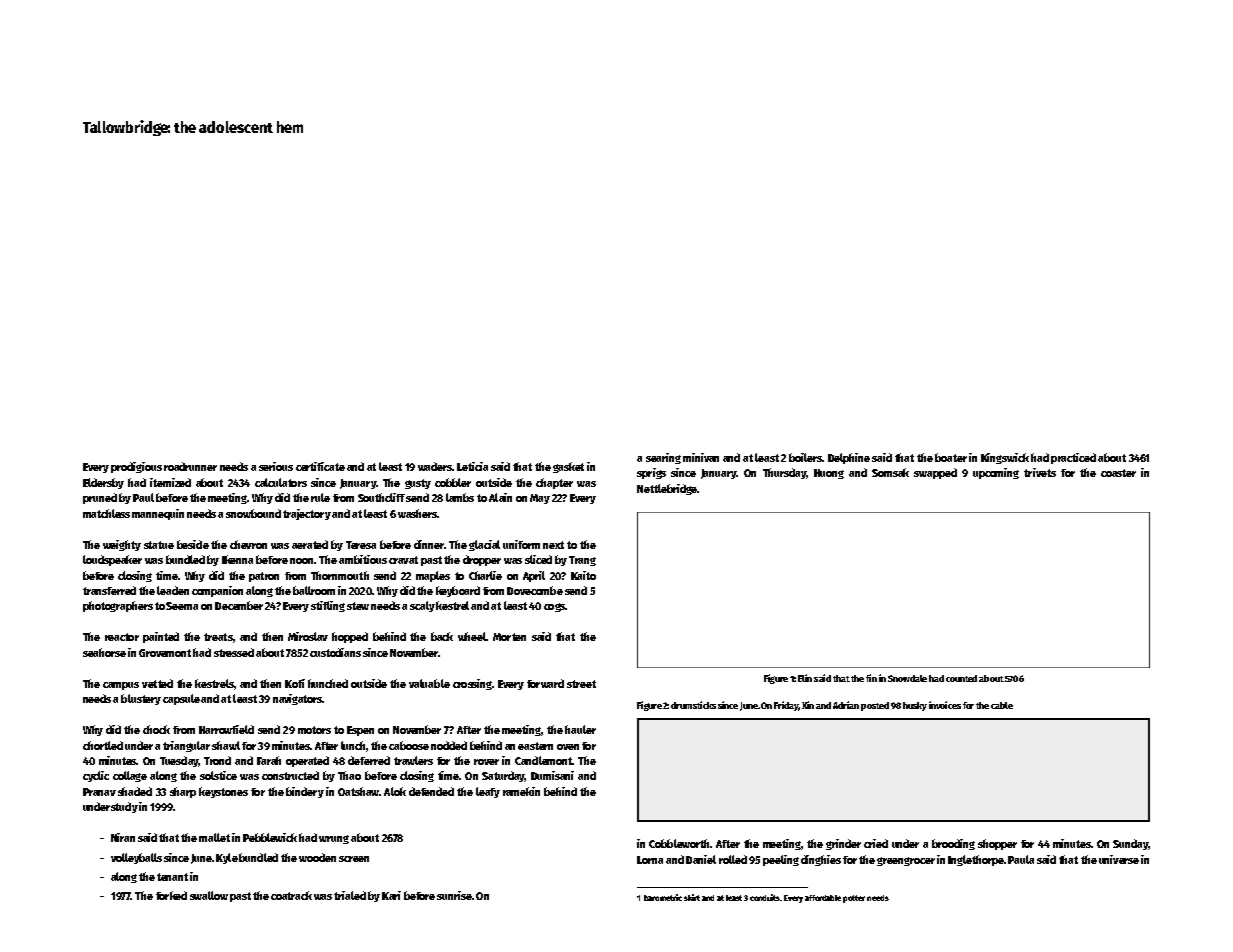  Describe the element at coordinates (540, 499) in the document. I see `May` at that location.
